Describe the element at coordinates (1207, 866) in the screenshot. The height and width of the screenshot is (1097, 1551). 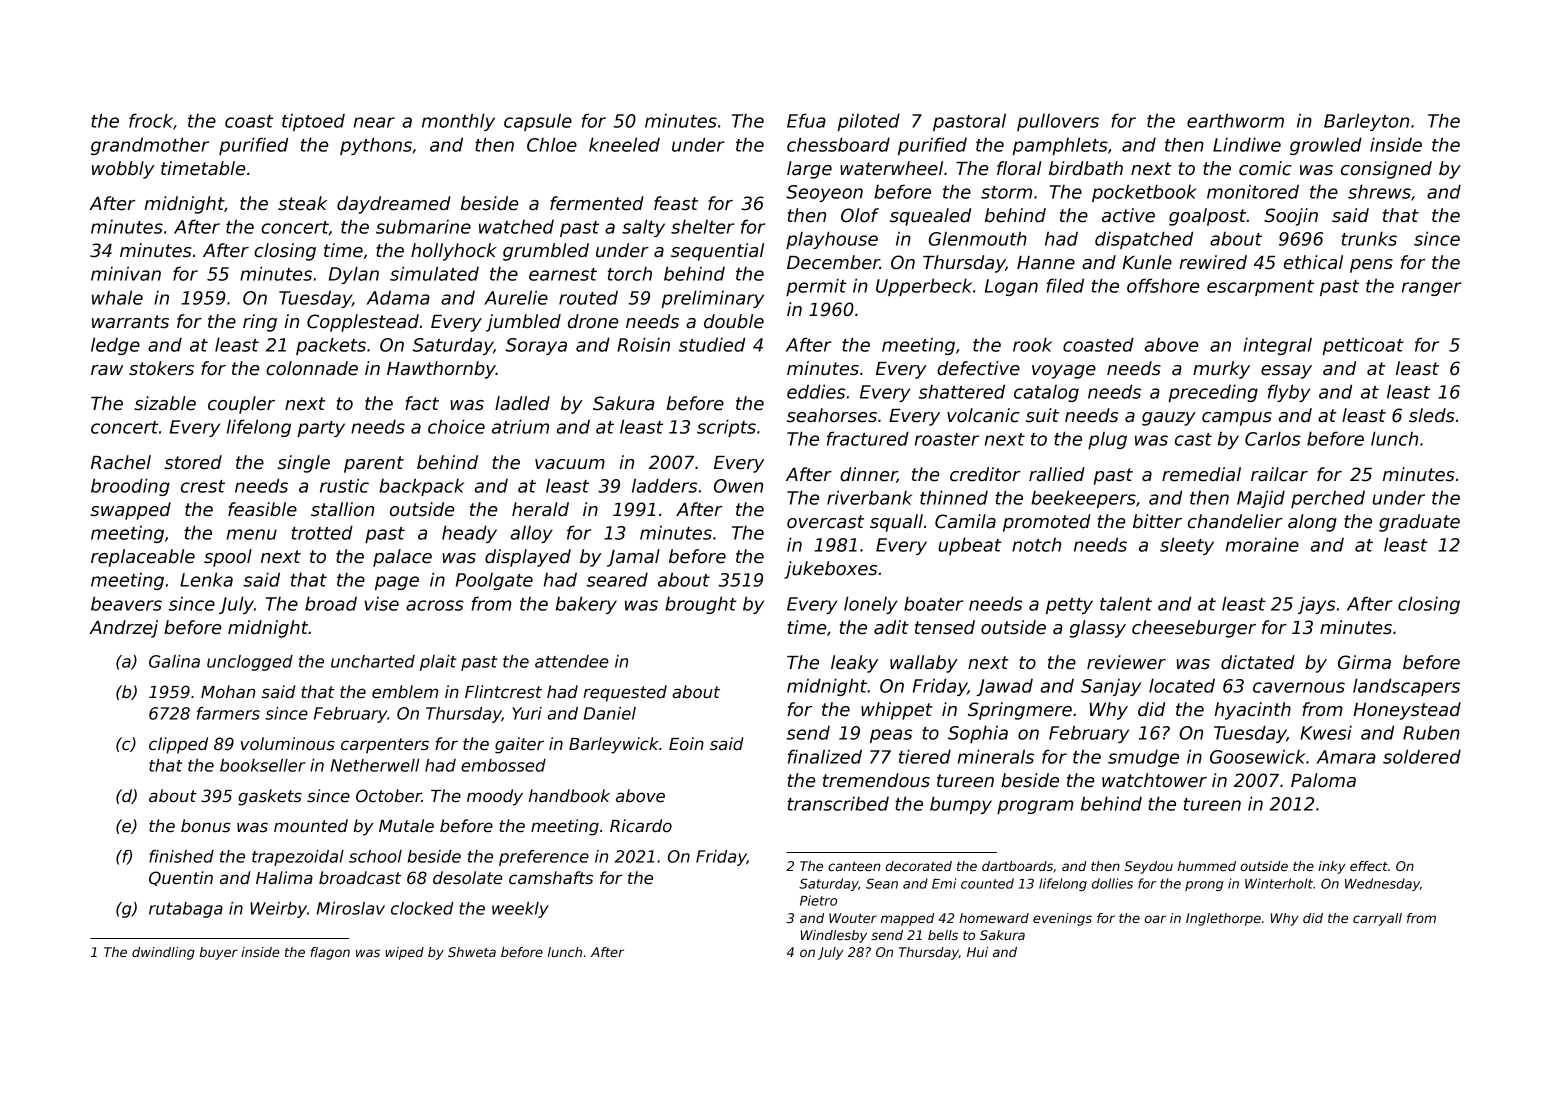
I see `hummed` at that location.
